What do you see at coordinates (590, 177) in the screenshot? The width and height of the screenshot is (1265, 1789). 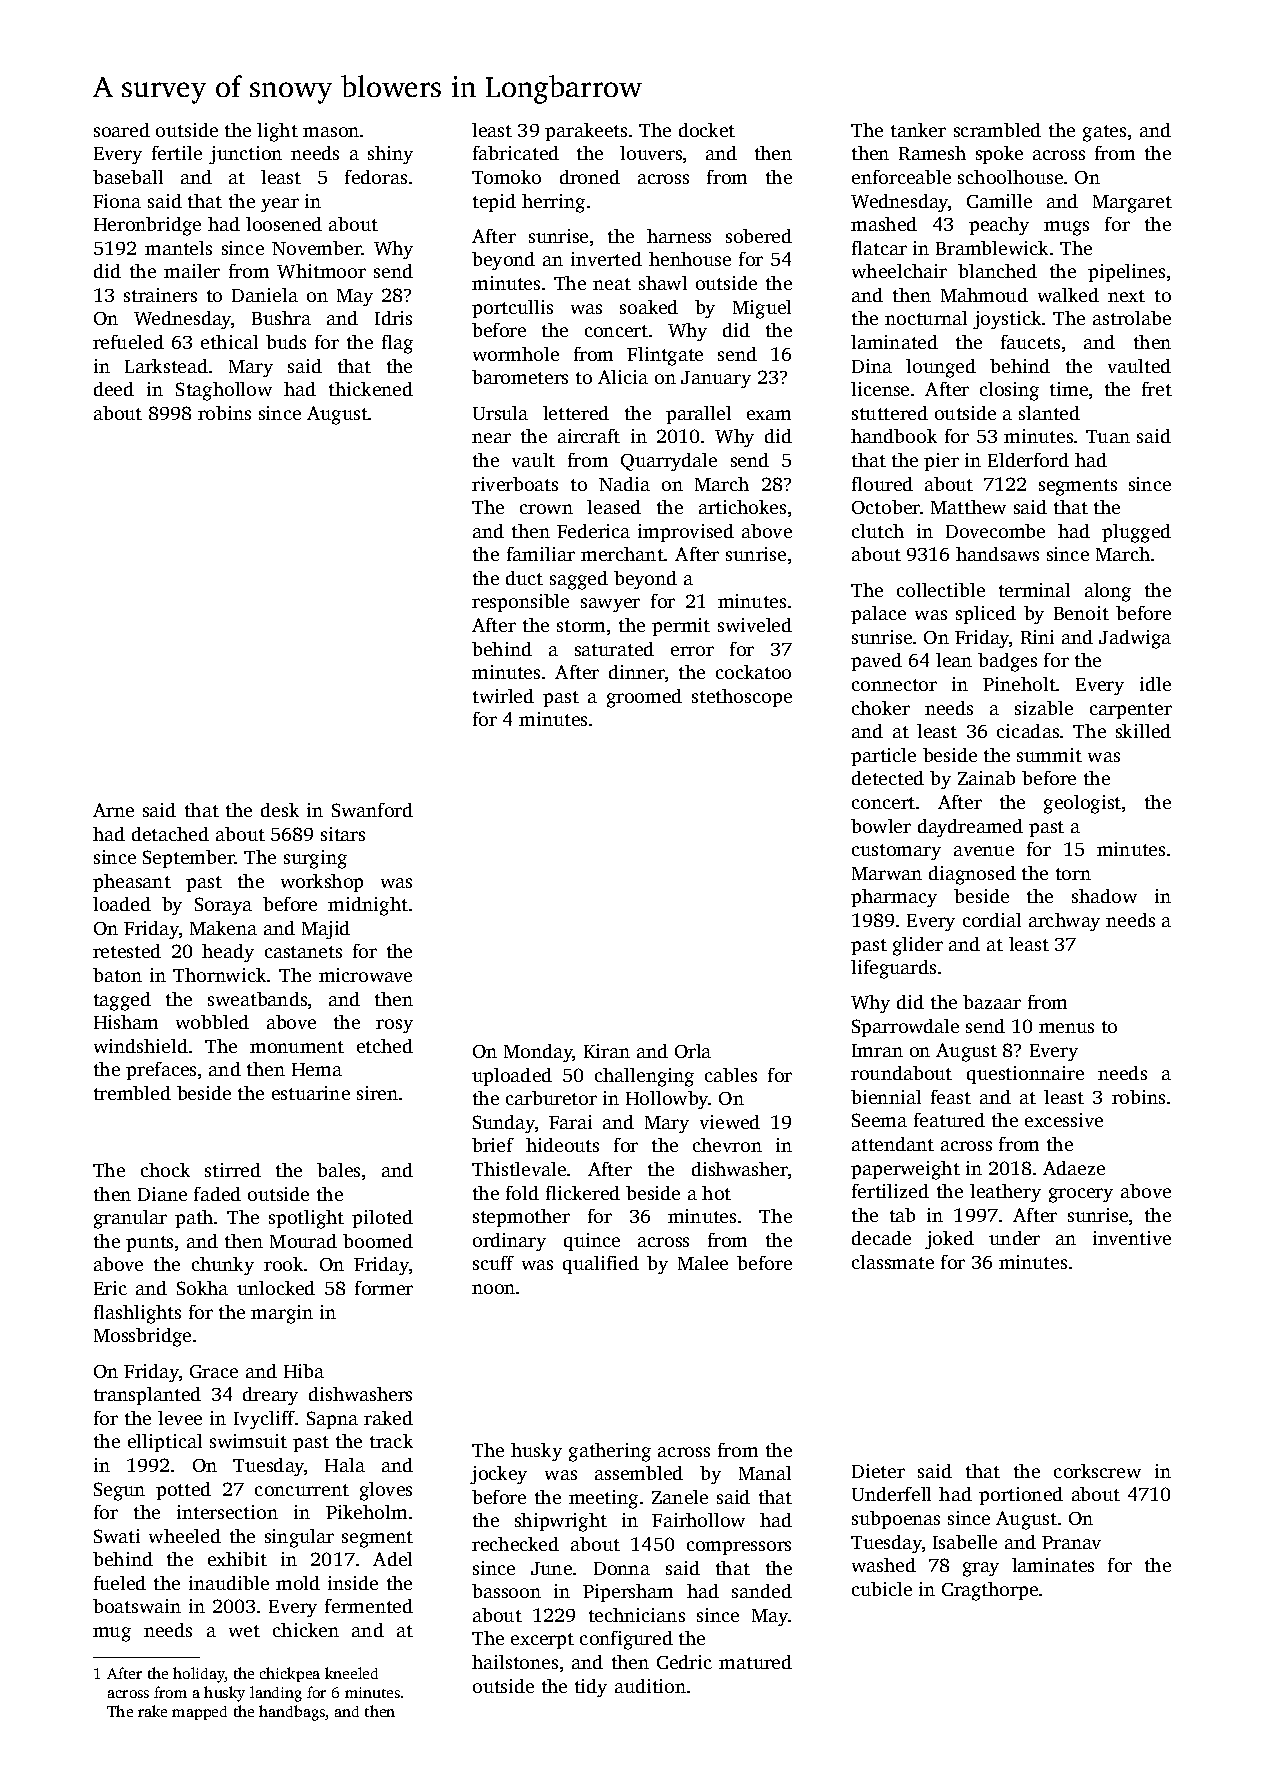 I see `droned` at bounding box center [590, 177].
